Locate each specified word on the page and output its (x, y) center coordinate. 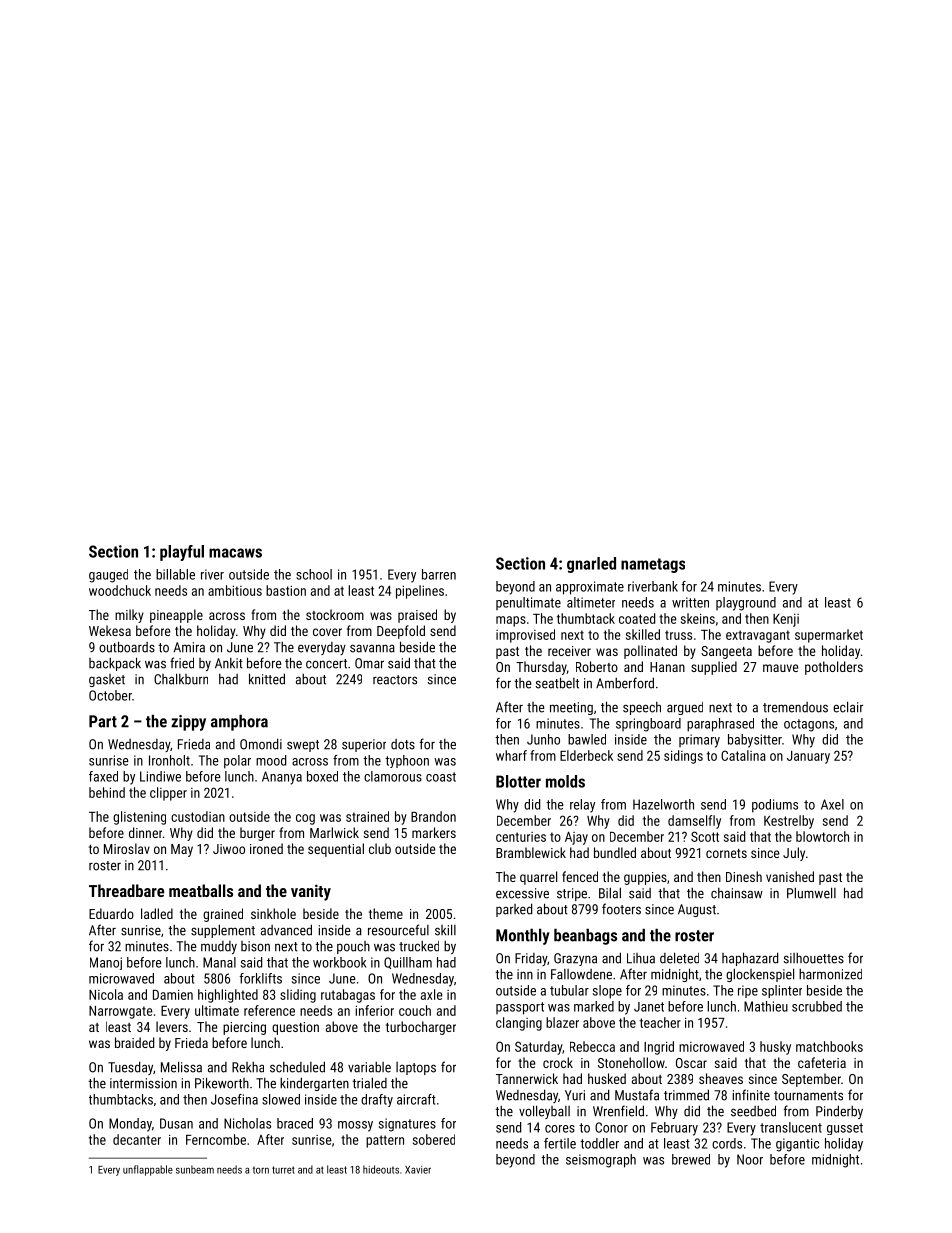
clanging (519, 1024)
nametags (653, 565)
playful (182, 553)
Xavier (418, 1170)
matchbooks (829, 1046)
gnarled (591, 565)
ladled (157, 913)
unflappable (148, 1170)
